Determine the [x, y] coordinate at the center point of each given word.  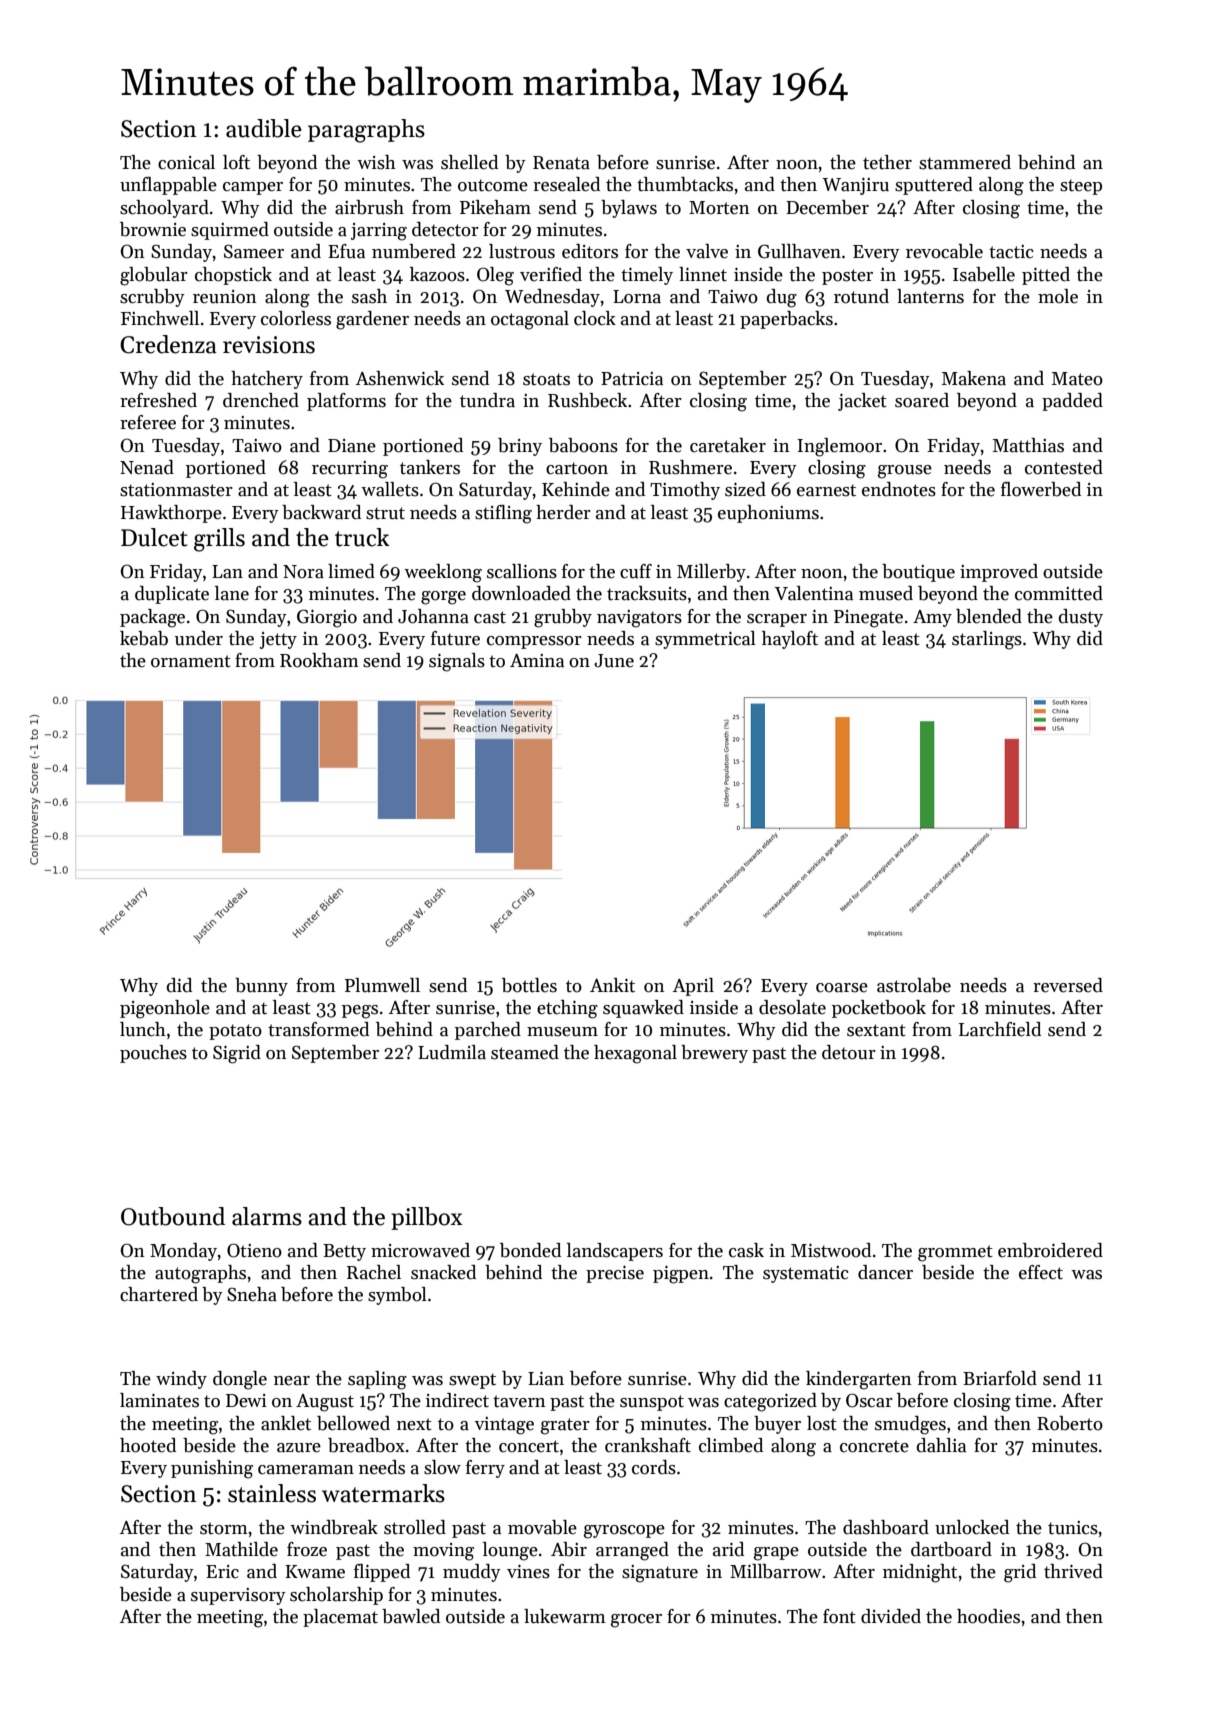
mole [1058, 296]
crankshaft [648, 1445]
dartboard [951, 1549]
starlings [987, 640]
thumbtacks [685, 184]
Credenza [168, 344]
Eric [222, 1572]
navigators [639, 619]
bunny [261, 987]
